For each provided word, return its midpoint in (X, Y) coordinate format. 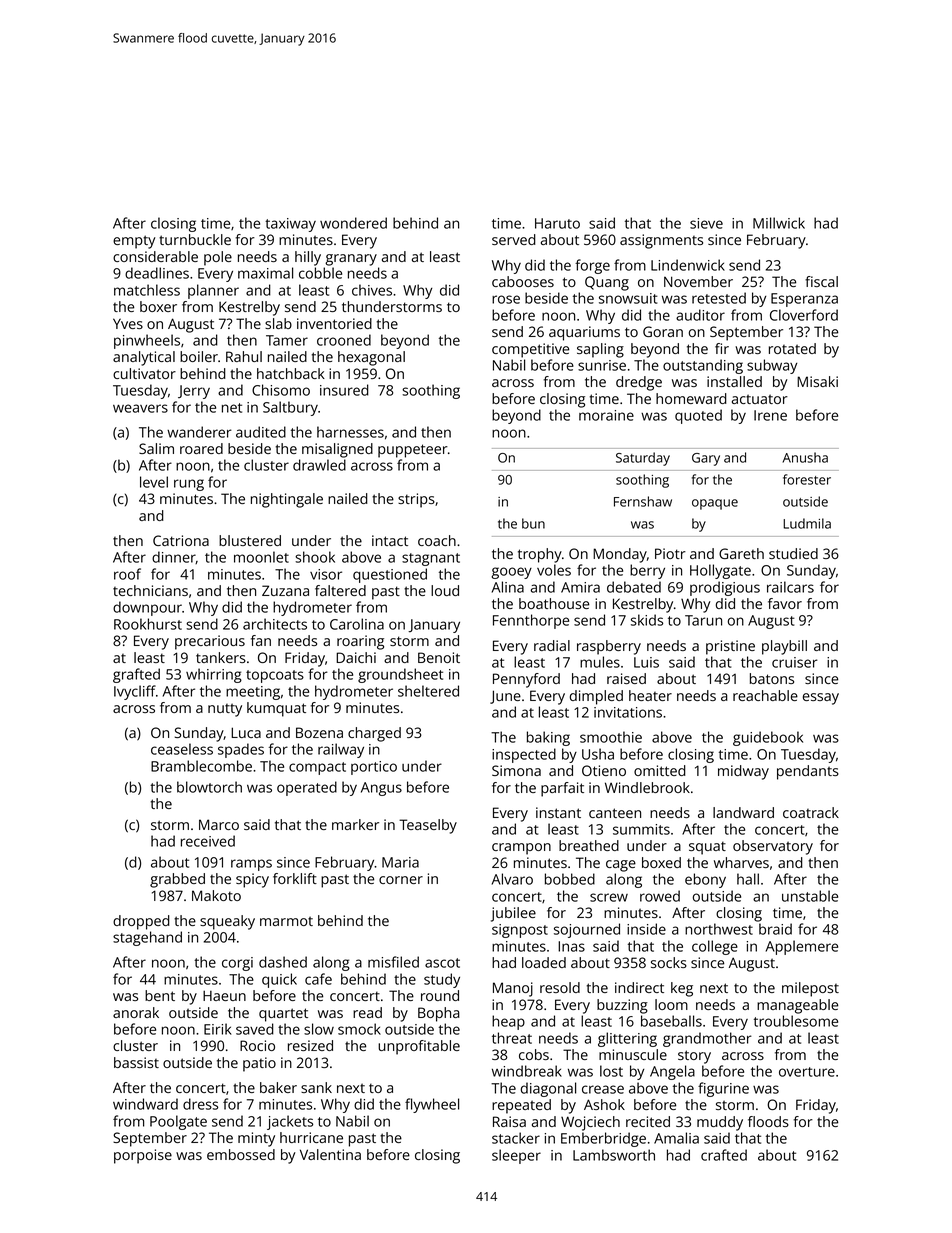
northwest (719, 929)
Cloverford (804, 315)
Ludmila (807, 523)
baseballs (671, 1021)
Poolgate (178, 1122)
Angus (381, 789)
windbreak (527, 1071)
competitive (530, 350)
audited (261, 432)
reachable (765, 695)
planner (213, 291)
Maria (400, 862)
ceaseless (182, 749)
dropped (141, 922)
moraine (606, 415)
